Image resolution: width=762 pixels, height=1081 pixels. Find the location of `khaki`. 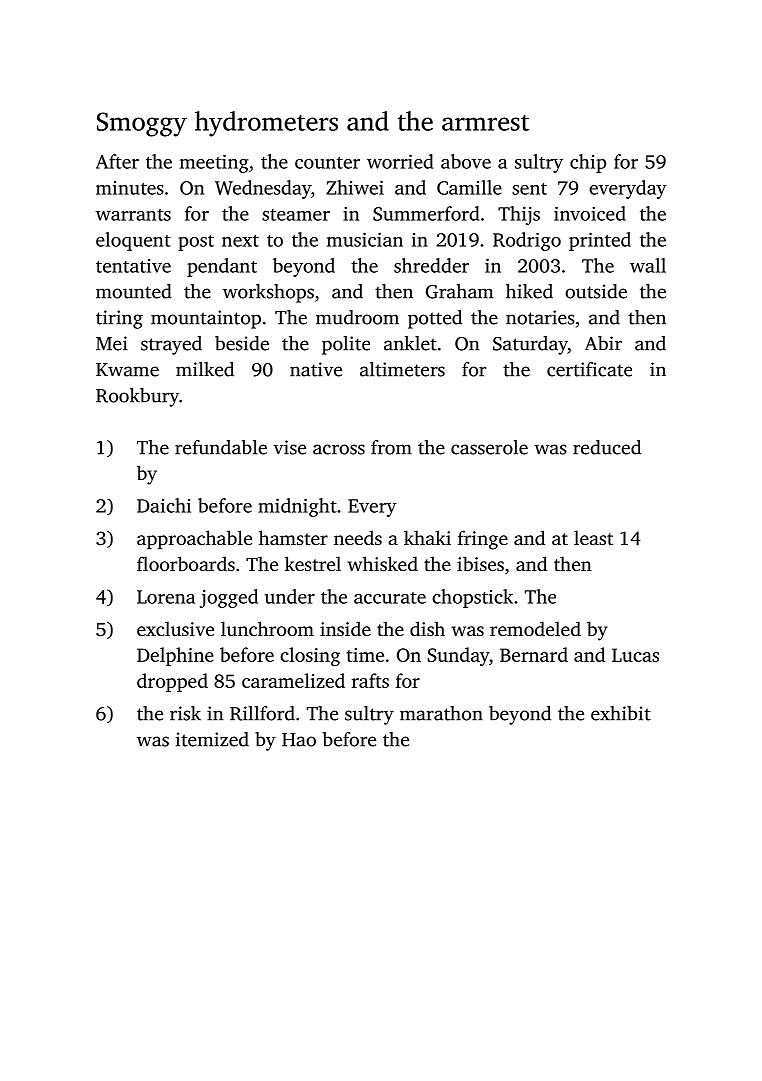

khaki is located at coordinates (427, 537).
